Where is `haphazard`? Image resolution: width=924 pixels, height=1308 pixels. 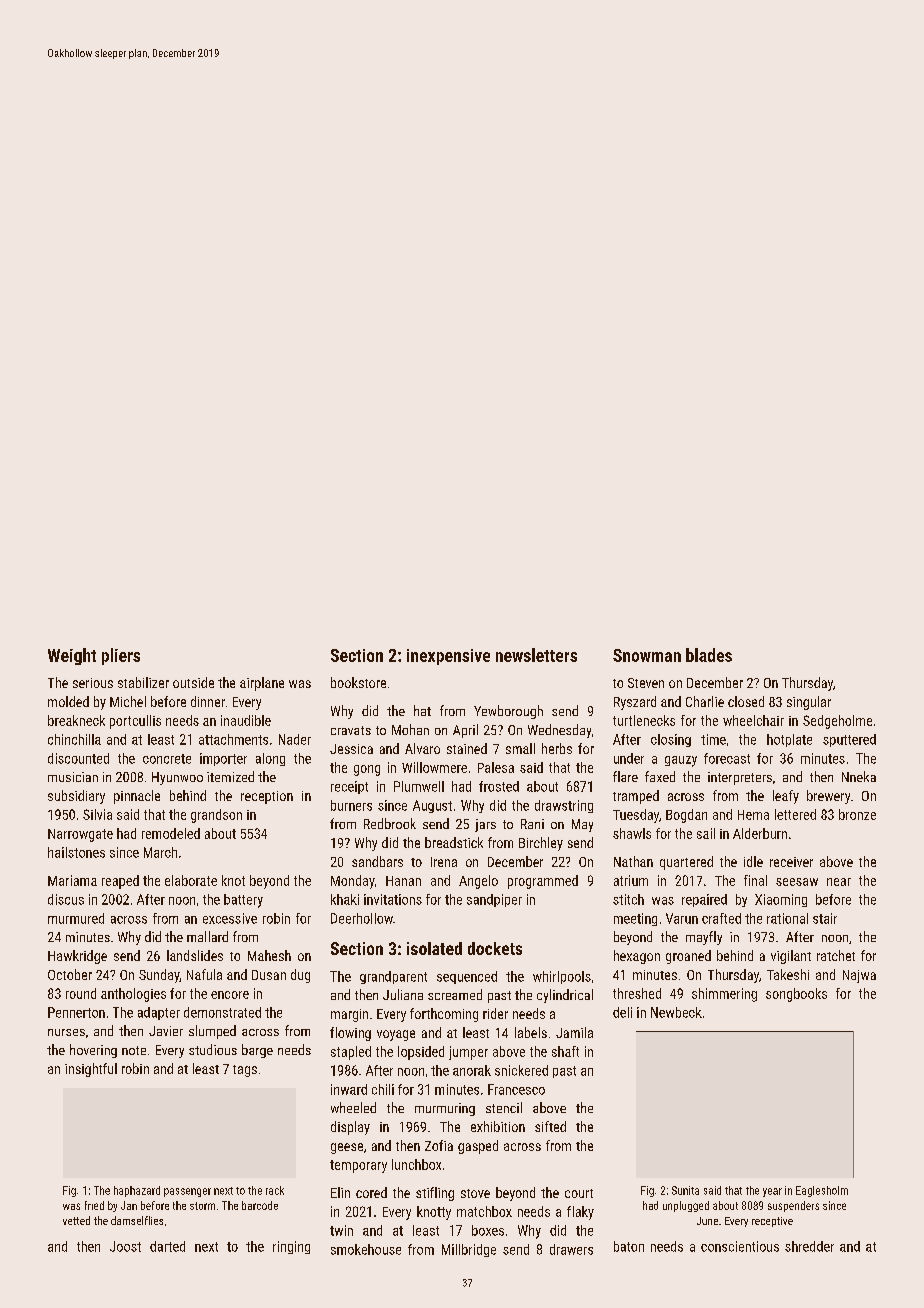 haphazard is located at coordinates (137, 1191).
